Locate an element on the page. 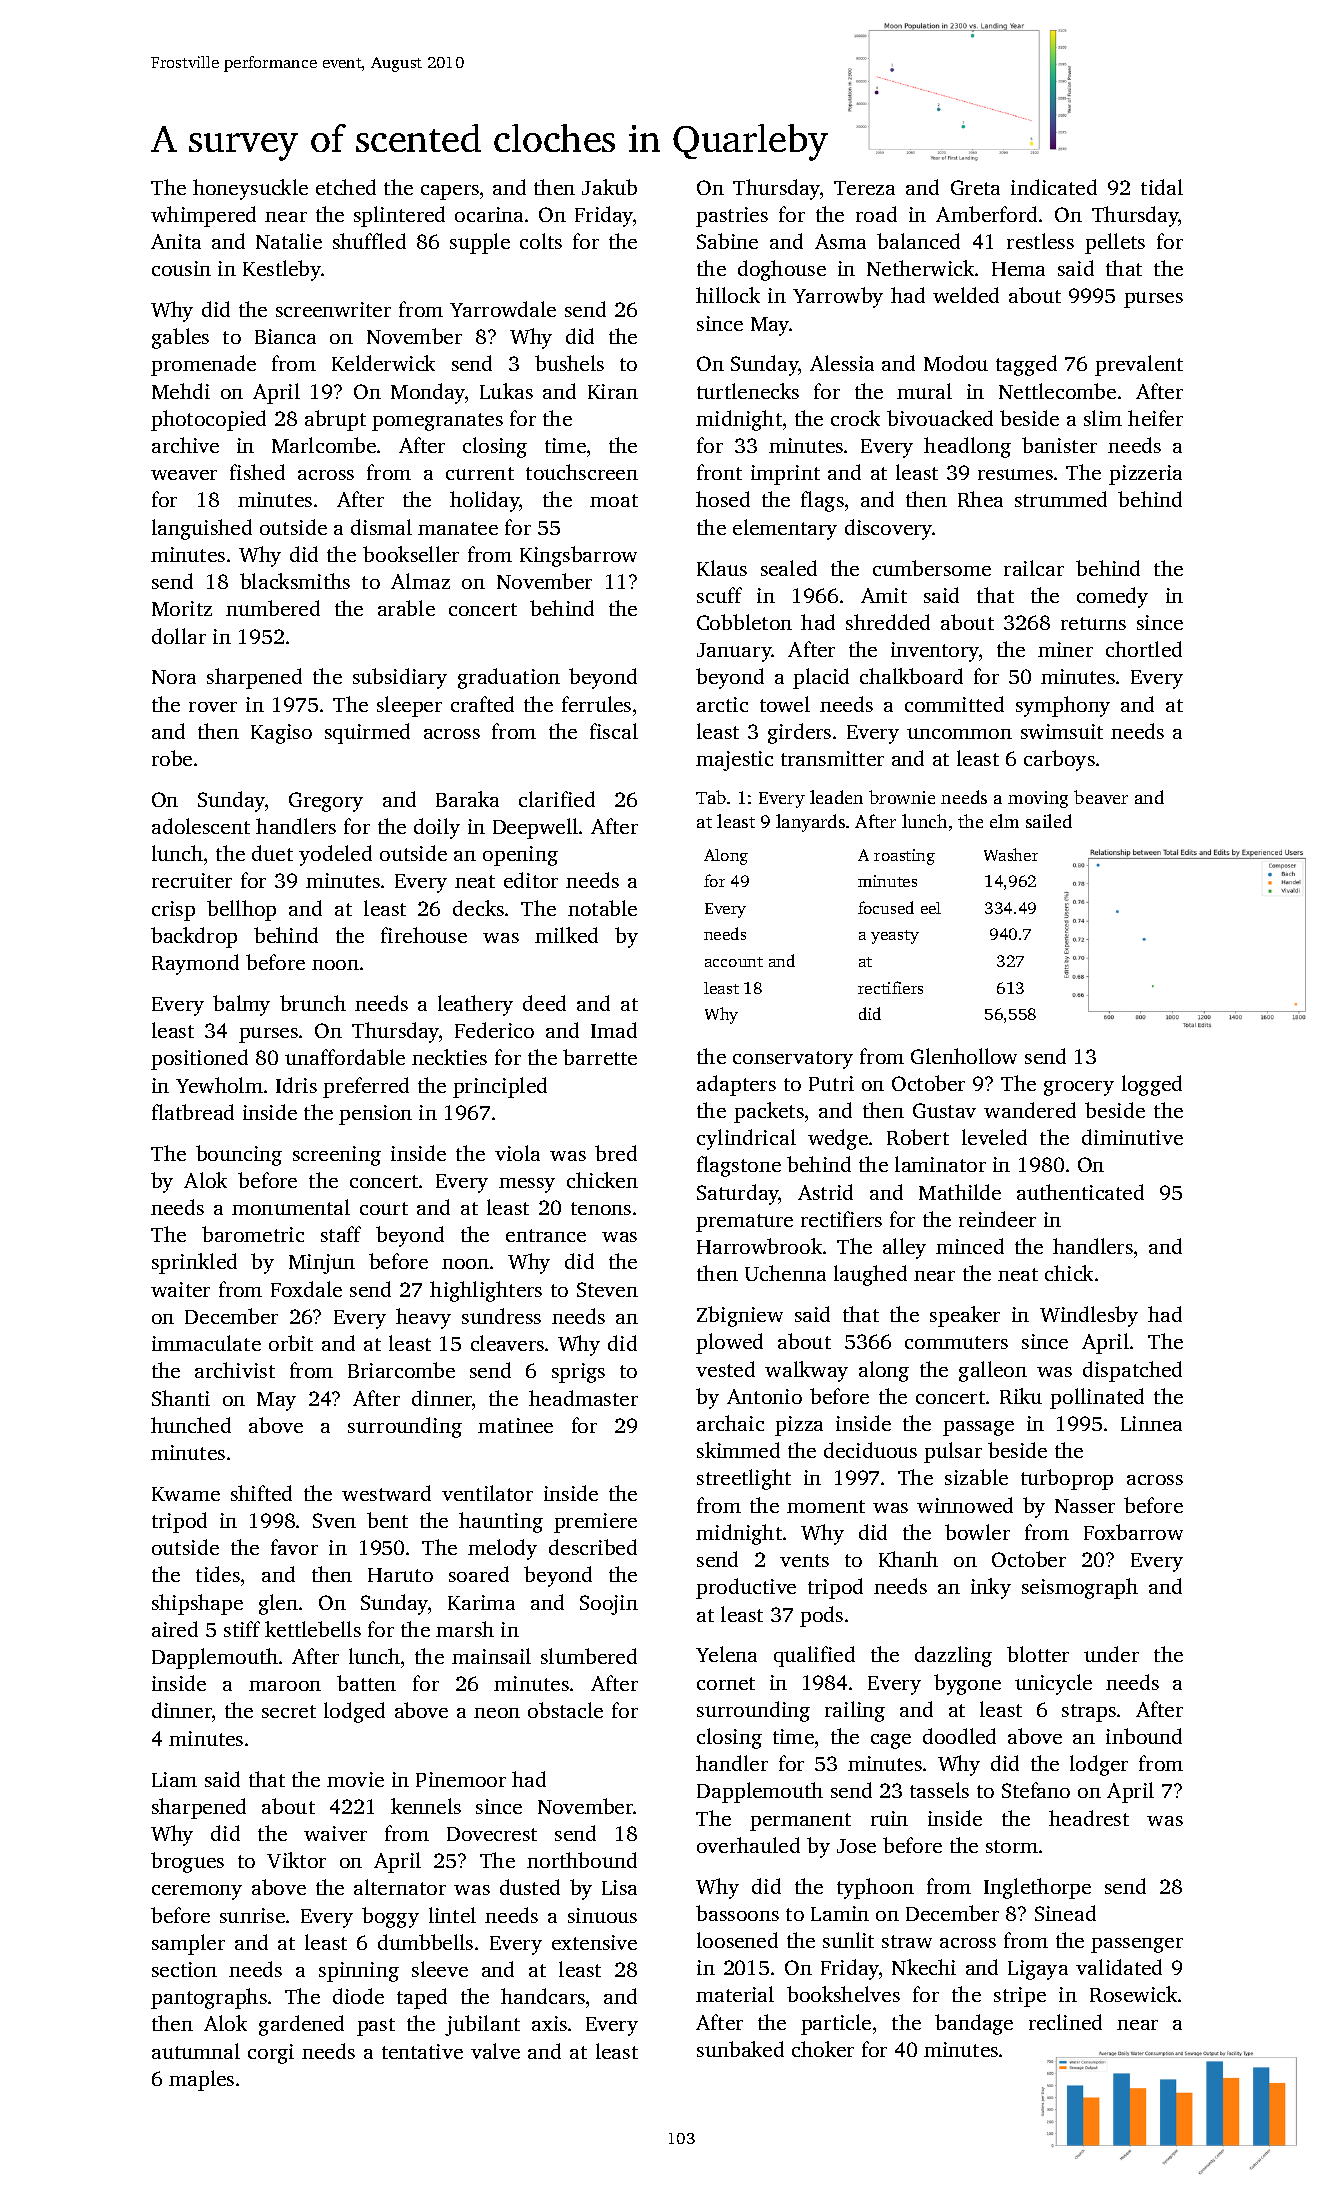 The image size is (1335, 2198). movie is located at coordinates (355, 1779).
